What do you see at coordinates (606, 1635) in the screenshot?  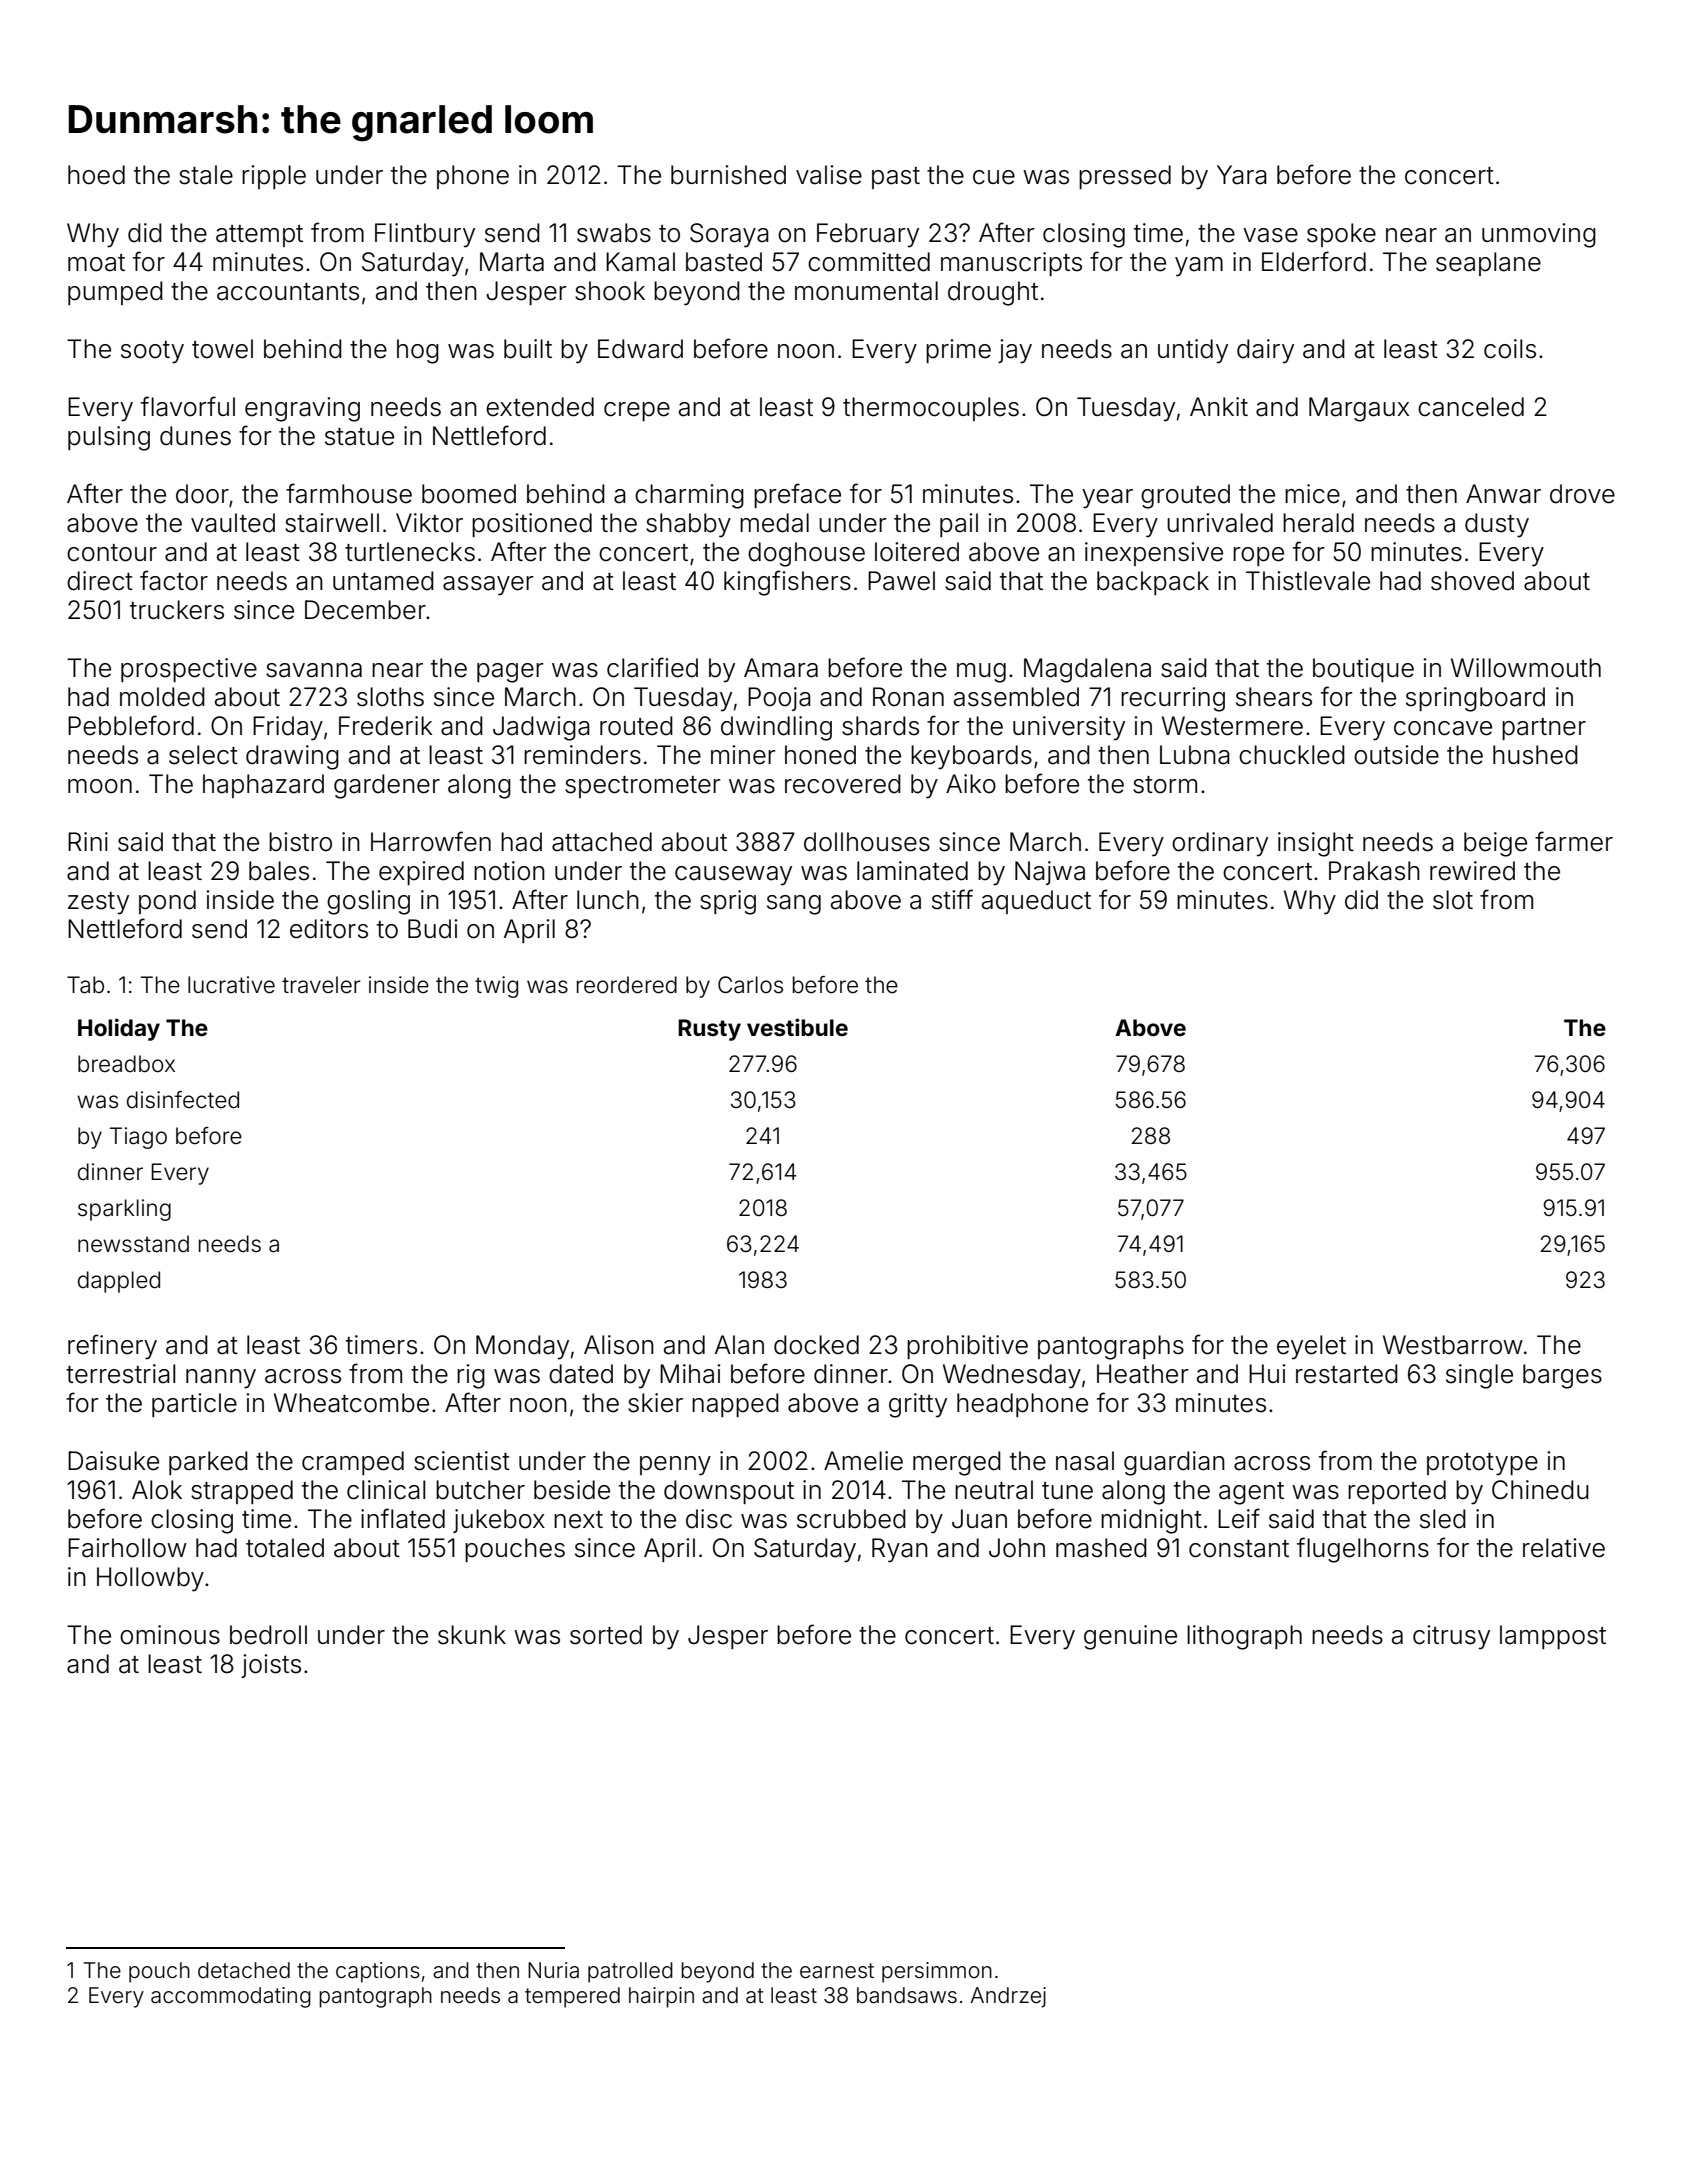 I see `sorted` at bounding box center [606, 1635].
